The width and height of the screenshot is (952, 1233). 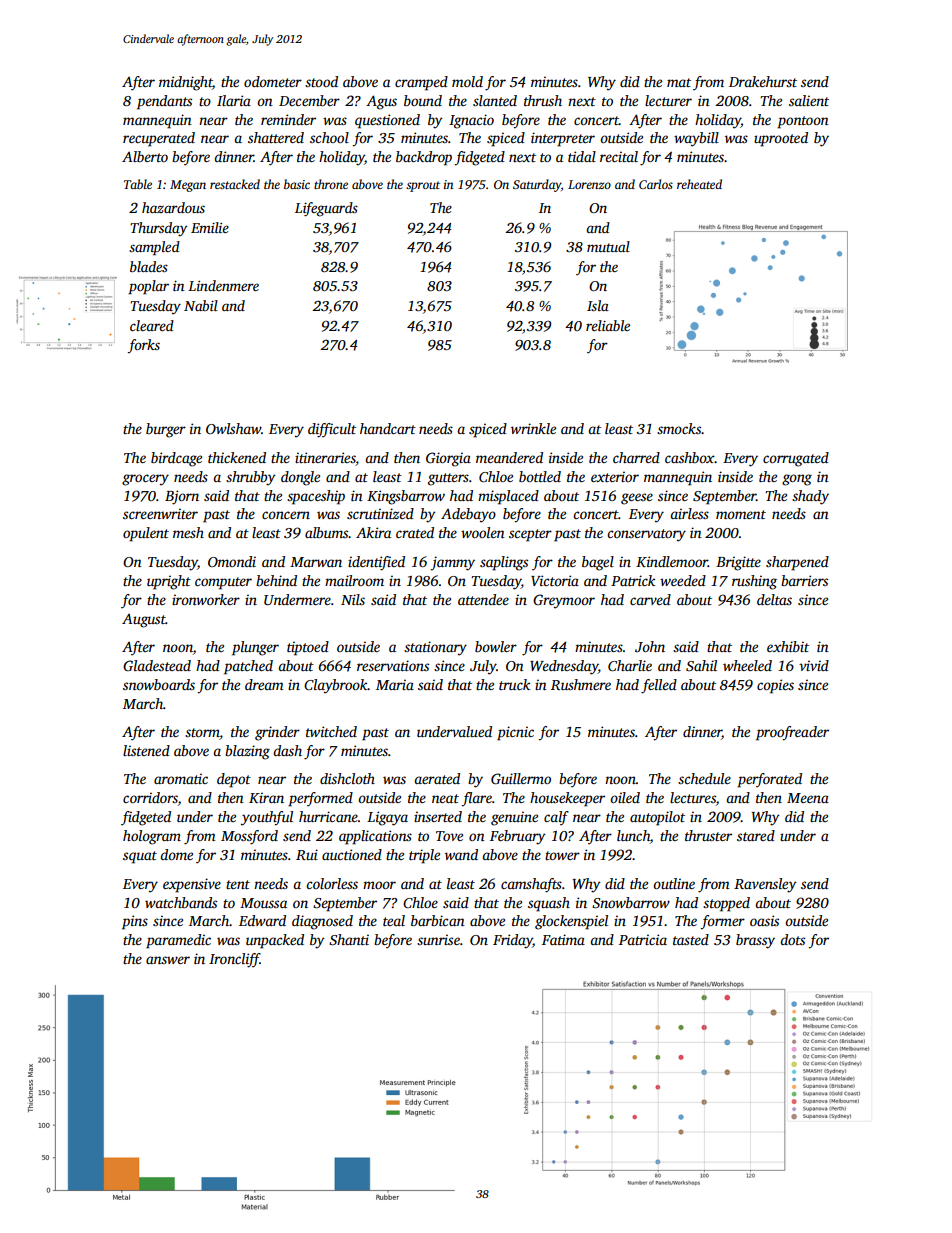 I want to click on truck, so click(x=514, y=684).
